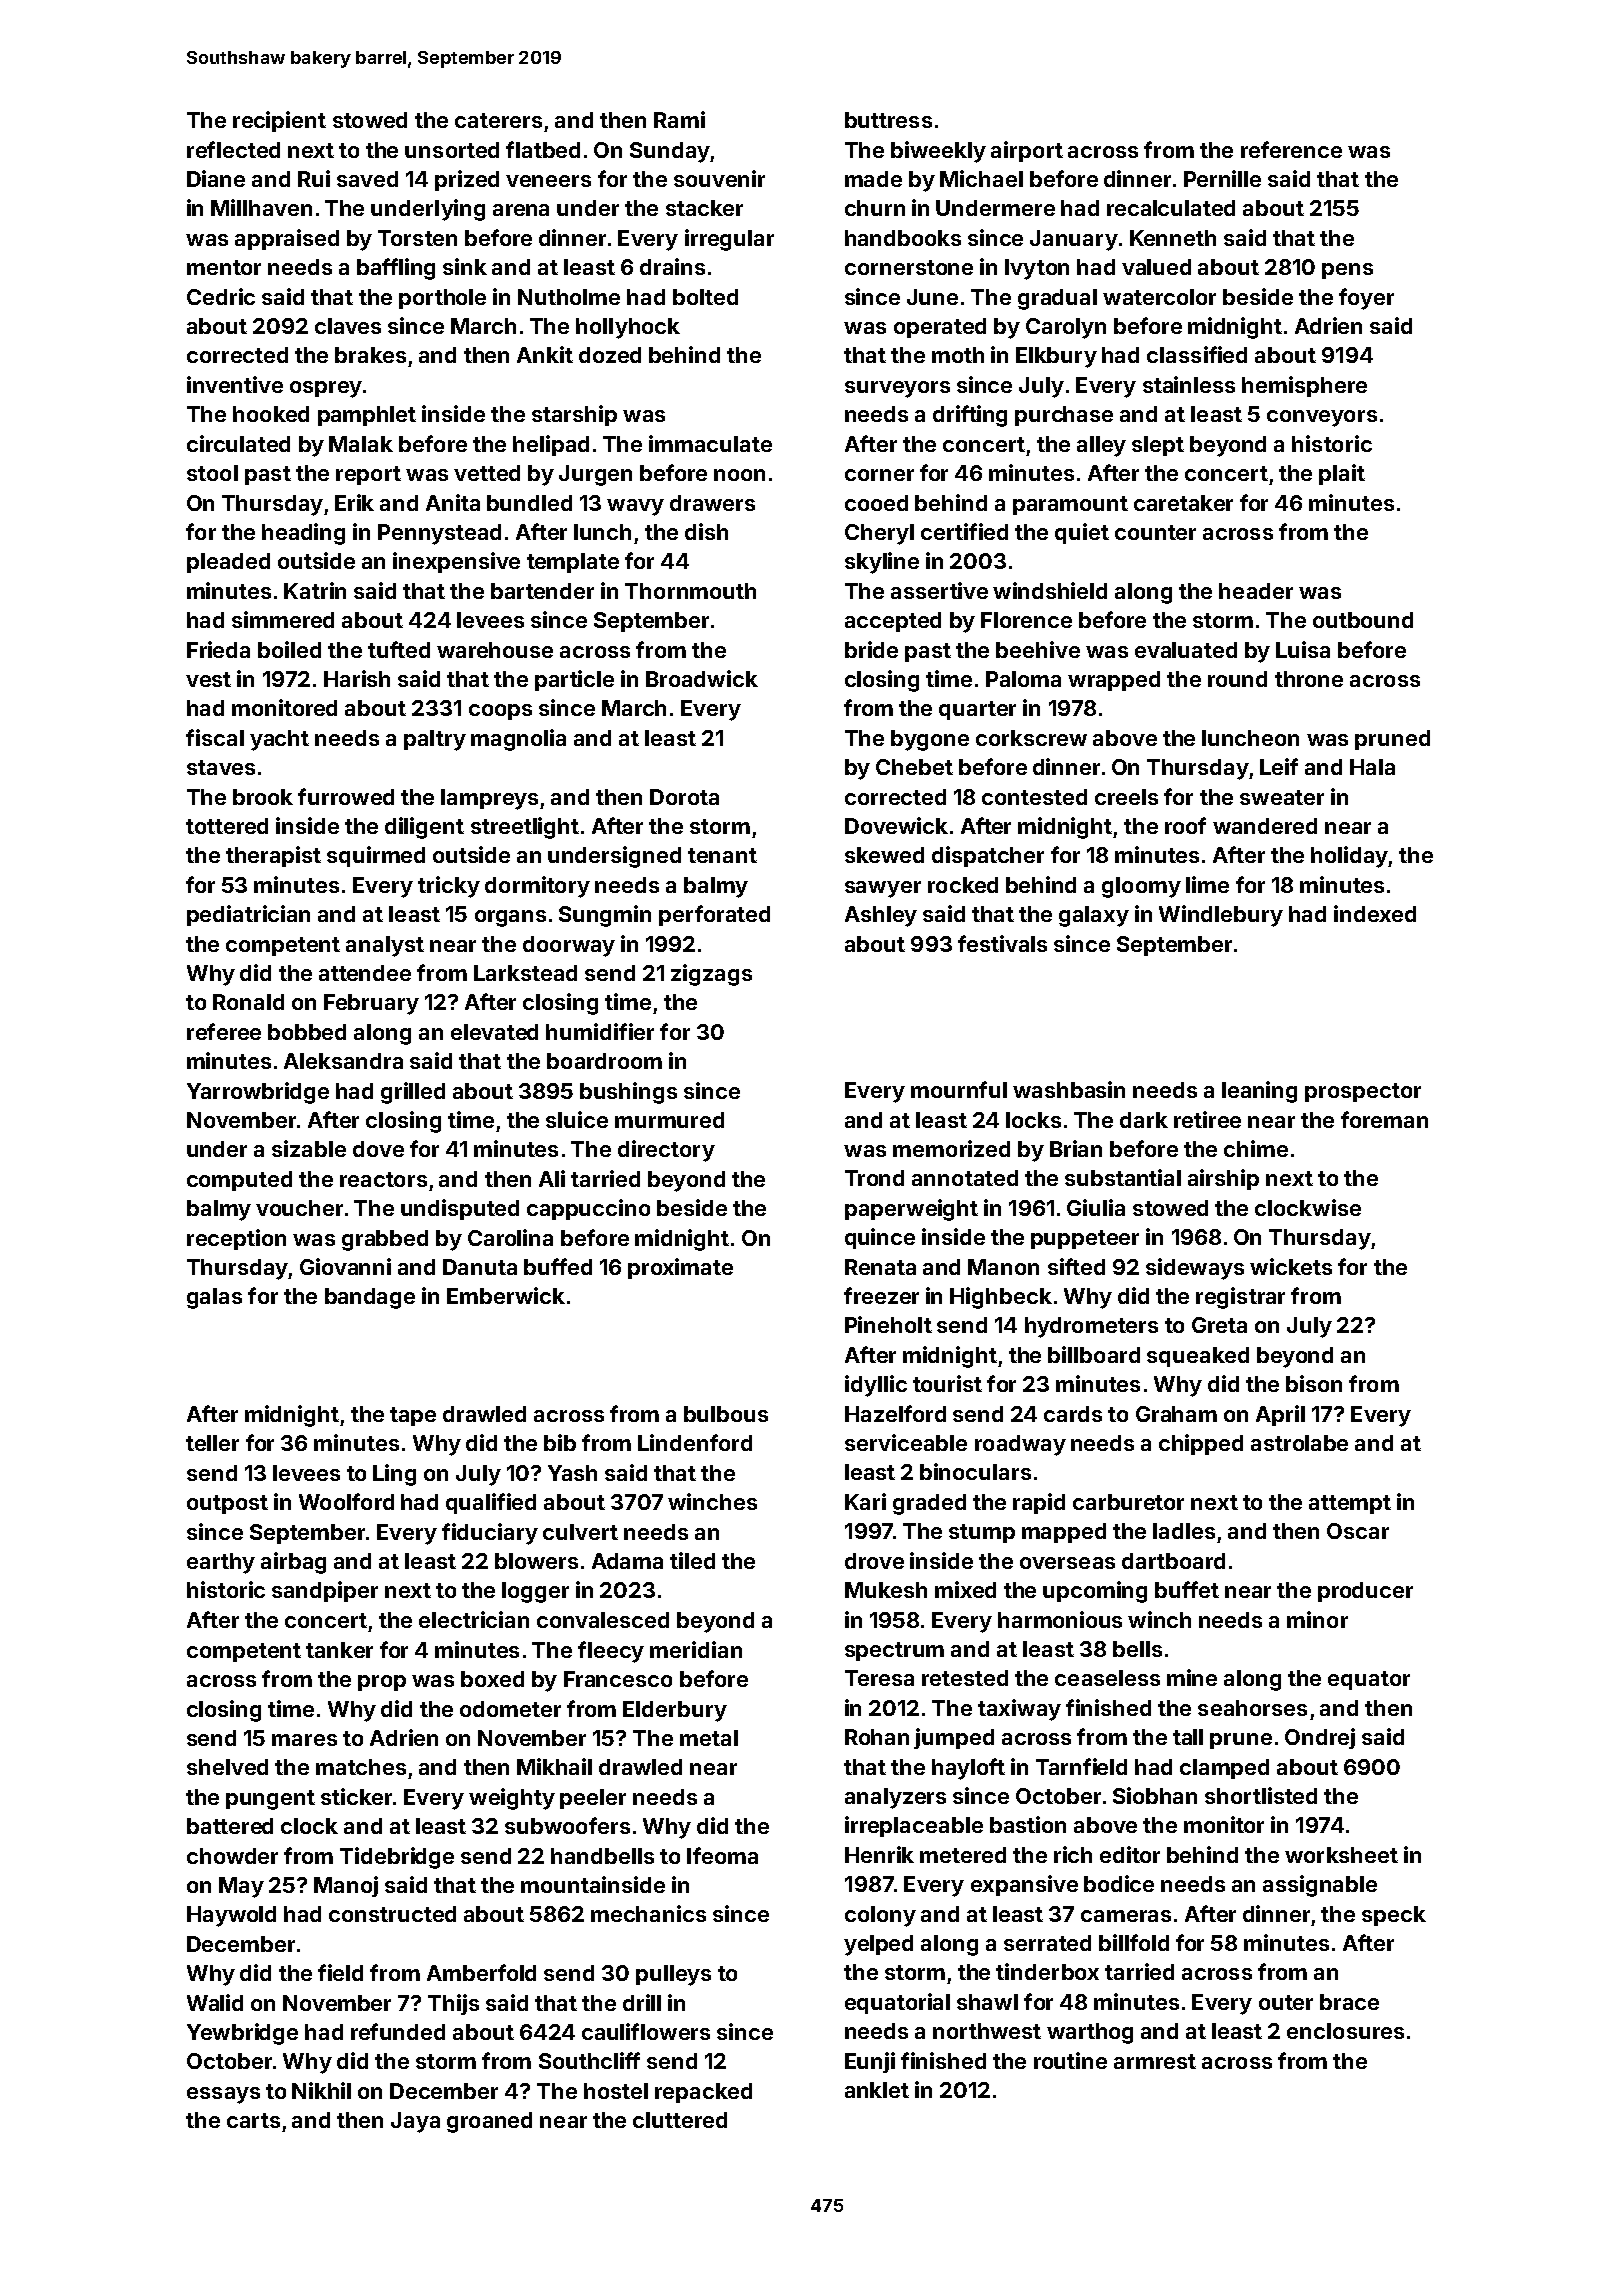 This page has height=2292, width=1620. What do you see at coordinates (537, 887) in the page?
I see `dormitory` at bounding box center [537, 887].
